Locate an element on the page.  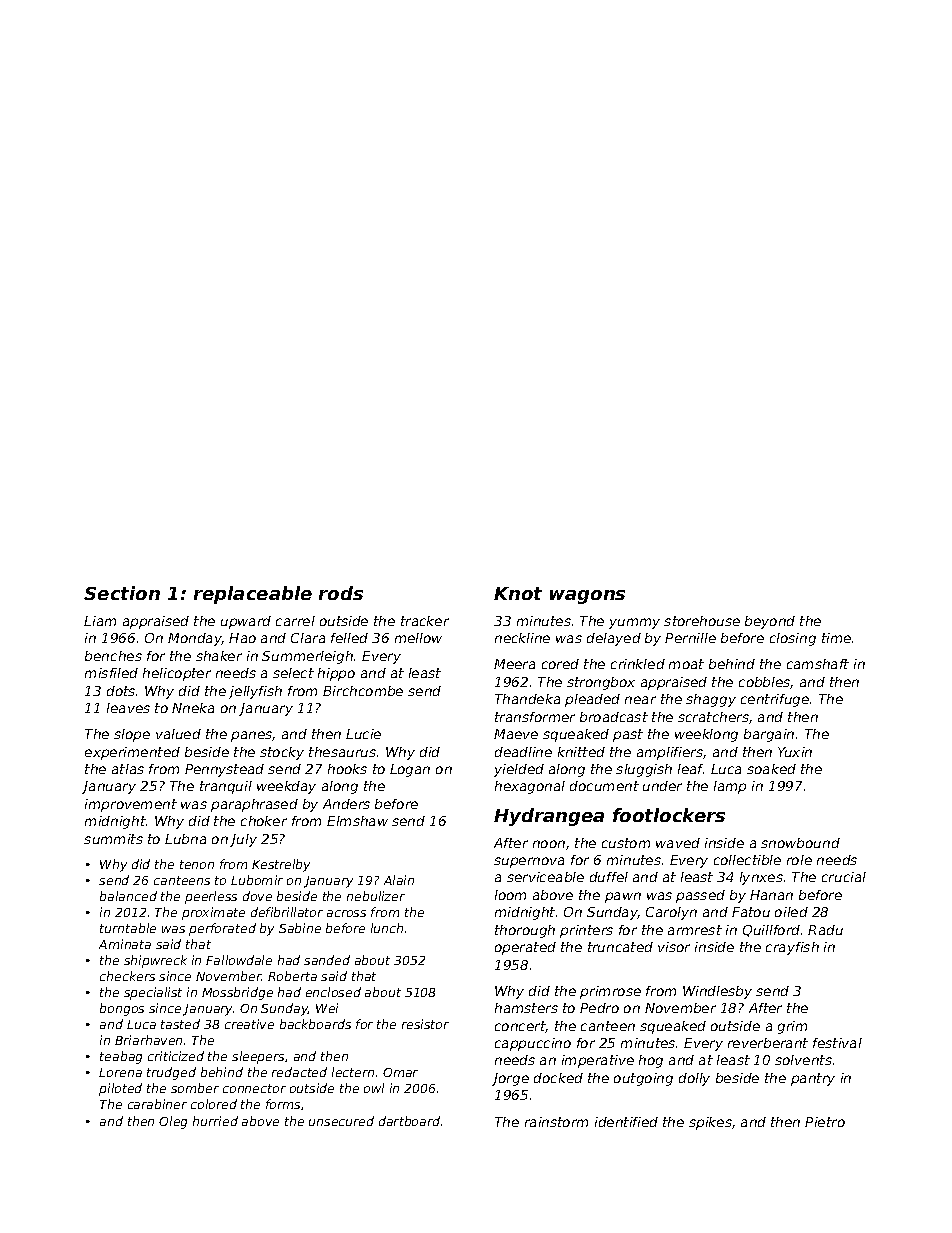
summits is located at coordinates (113, 839).
